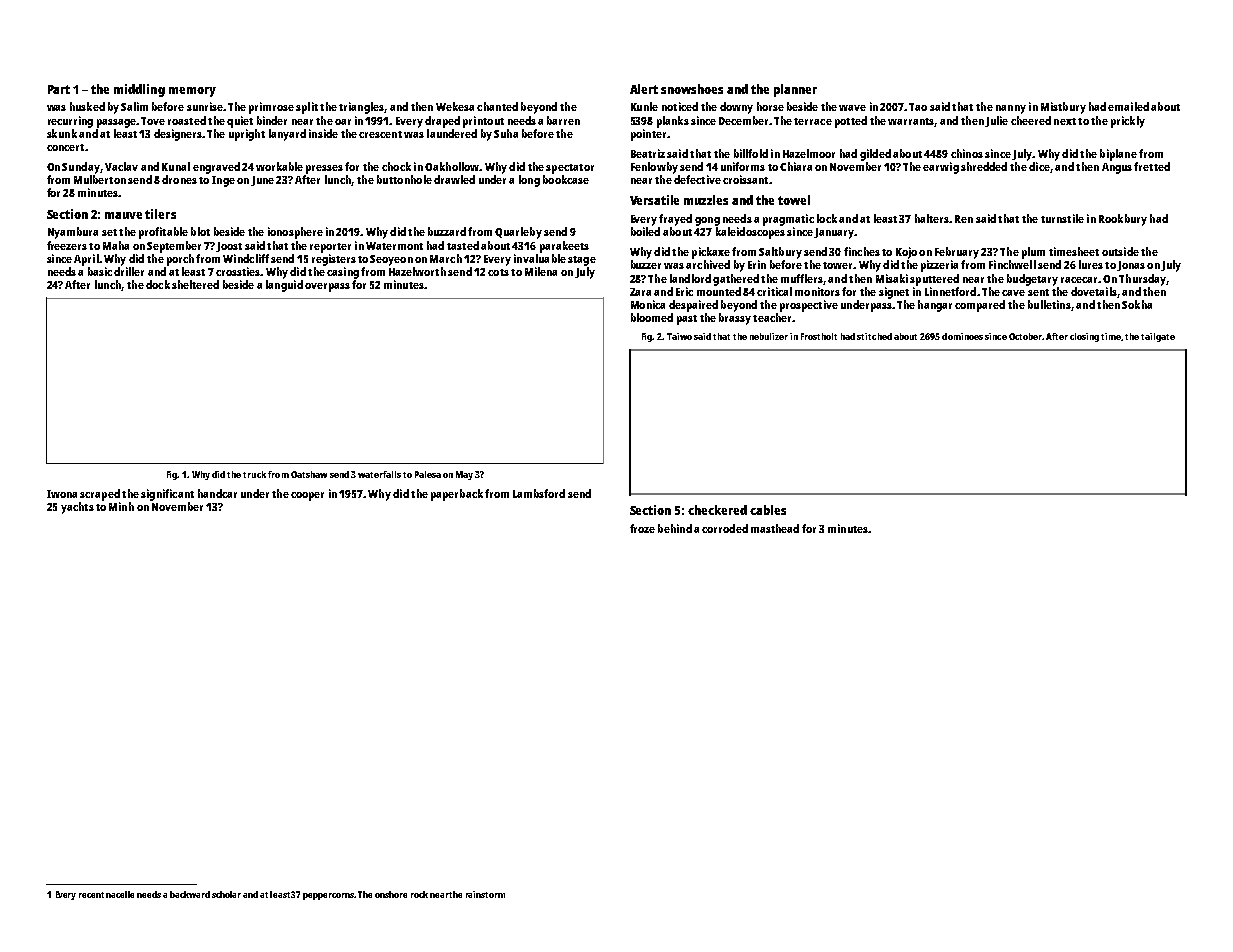 The width and height of the document is (1233, 952). Describe the element at coordinates (934, 280) in the document. I see `sputtered` at that location.
